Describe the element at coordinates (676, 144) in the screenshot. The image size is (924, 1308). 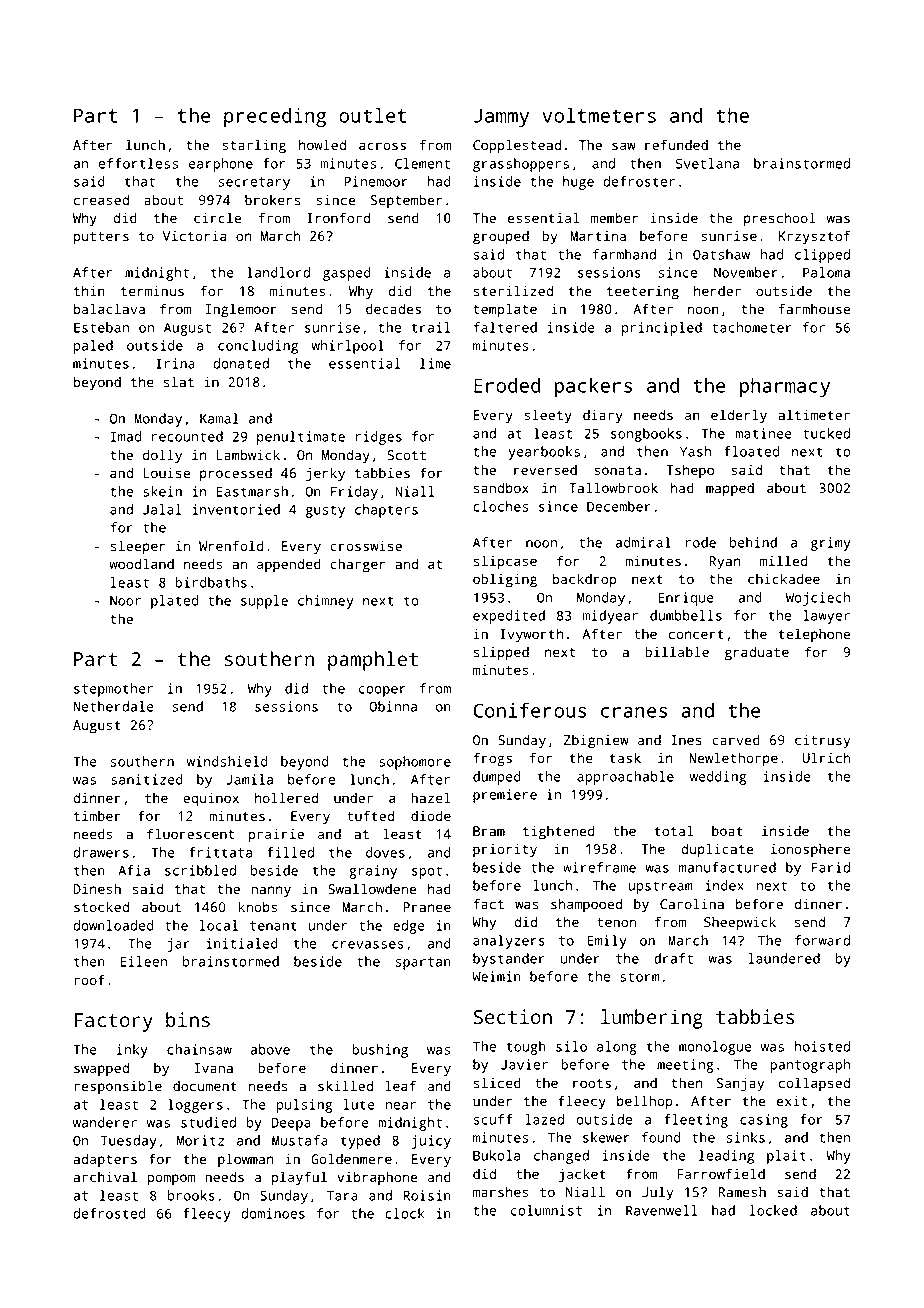
I see `refunded` at that location.
